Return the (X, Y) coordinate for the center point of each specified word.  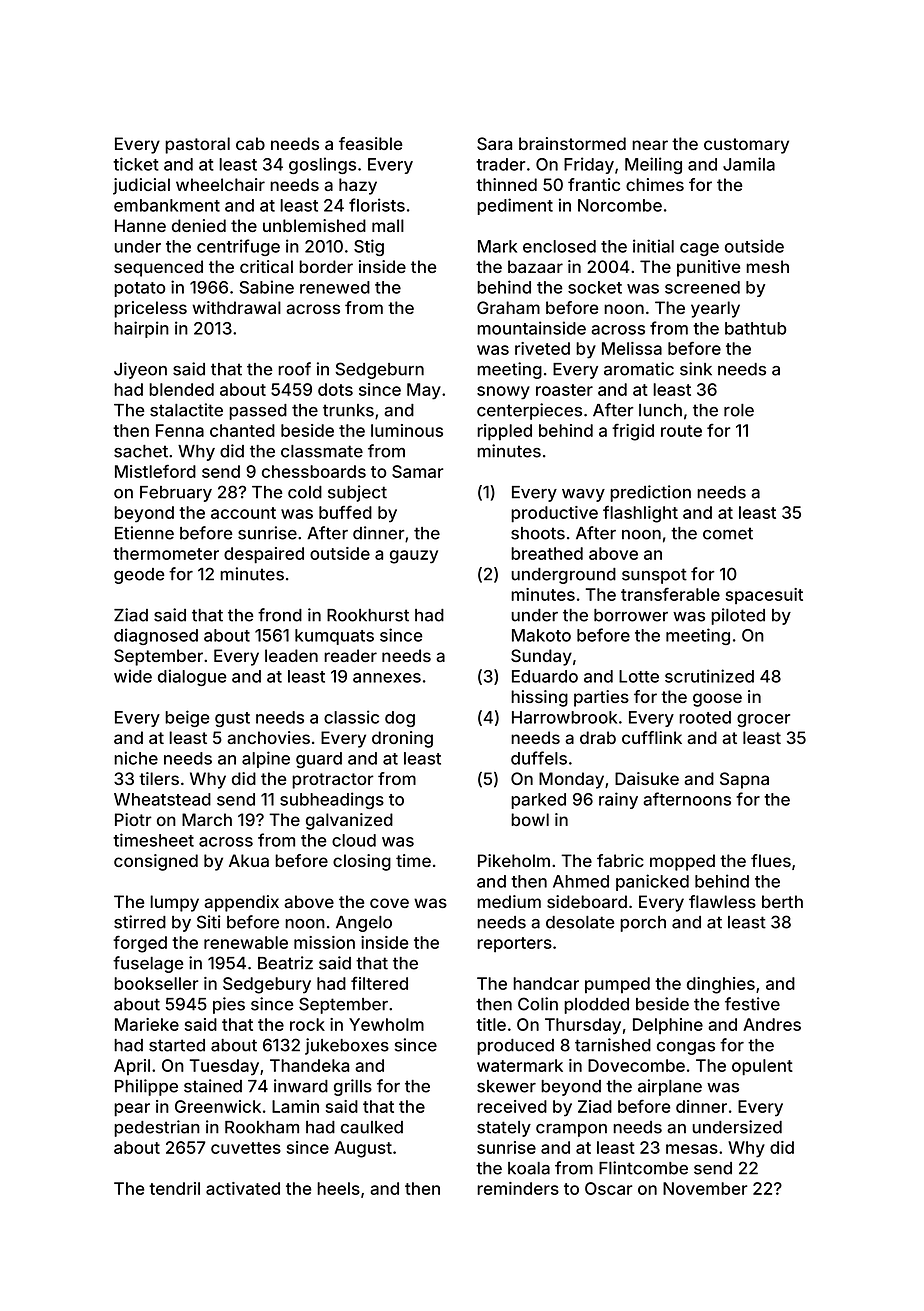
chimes (655, 184)
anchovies (268, 737)
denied (199, 225)
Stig (369, 247)
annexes (387, 678)
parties (601, 698)
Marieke (147, 1024)
